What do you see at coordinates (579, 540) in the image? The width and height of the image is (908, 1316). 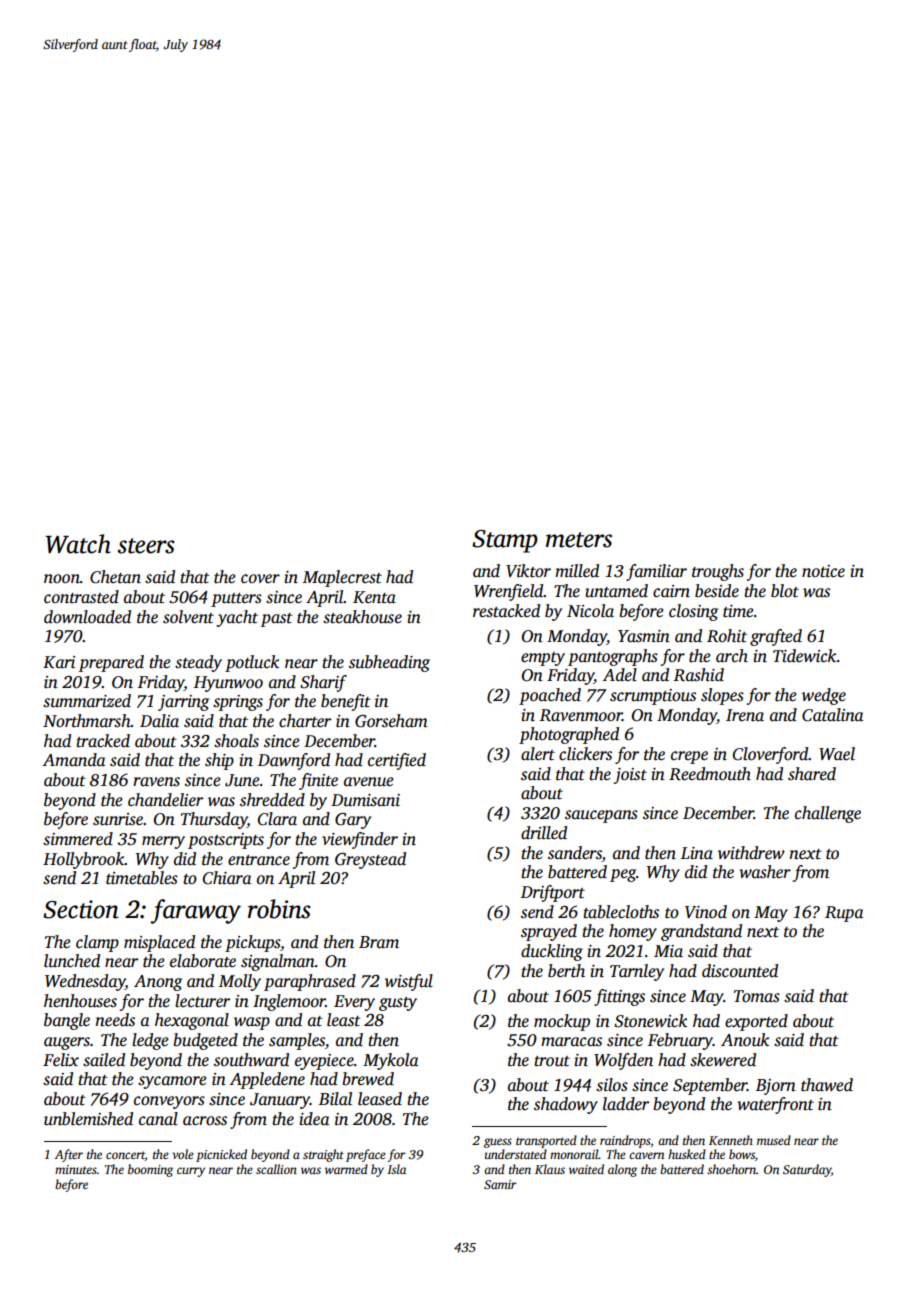 I see `meters` at bounding box center [579, 540].
